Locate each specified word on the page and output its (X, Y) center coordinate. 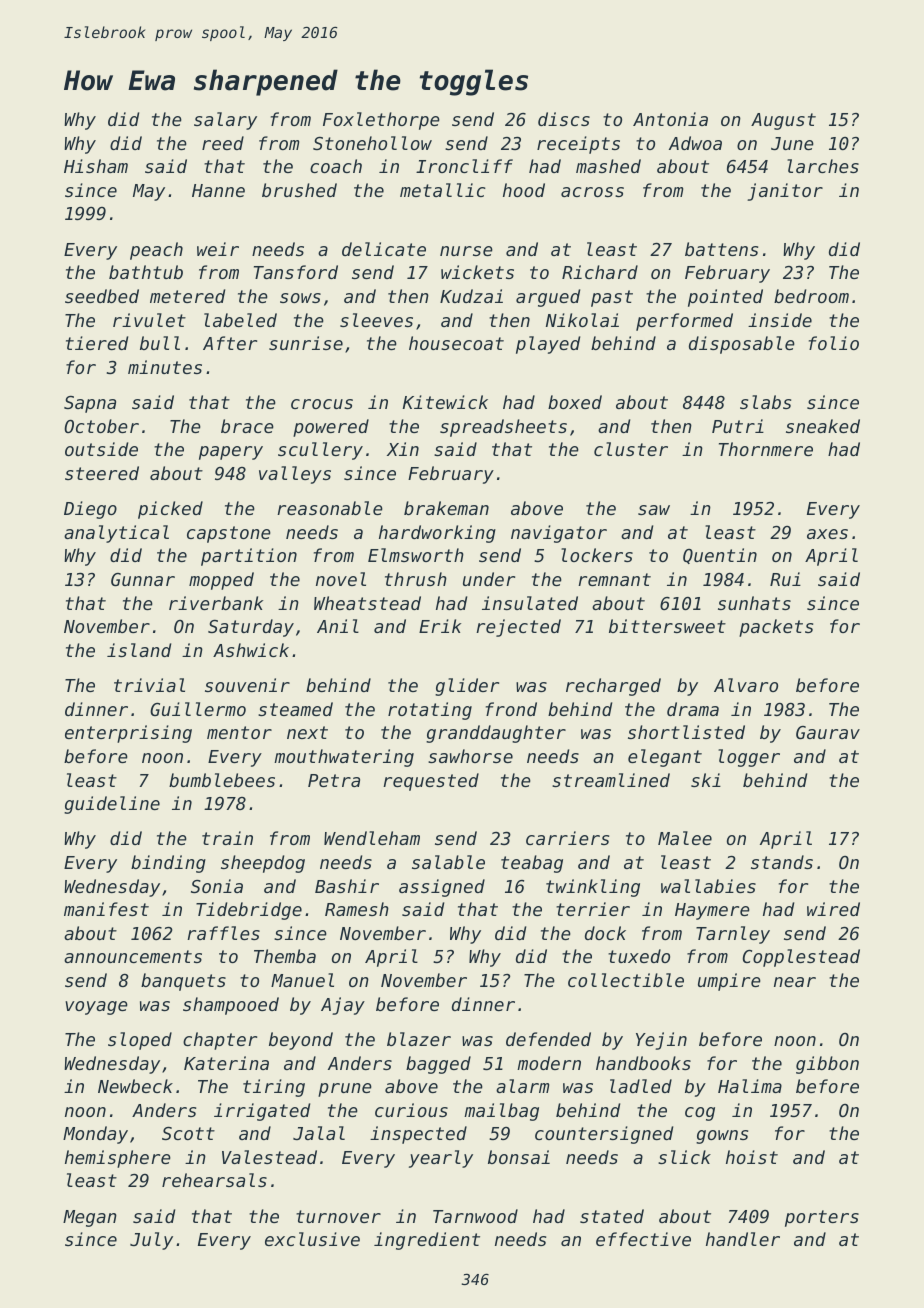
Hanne (218, 190)
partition (249, 557)
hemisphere (118, 1159)
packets (776, 628)
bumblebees (222, 780)
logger (749, 758)
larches (823, 166)
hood (524, 190)
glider (467, 687)
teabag (532, 864)
